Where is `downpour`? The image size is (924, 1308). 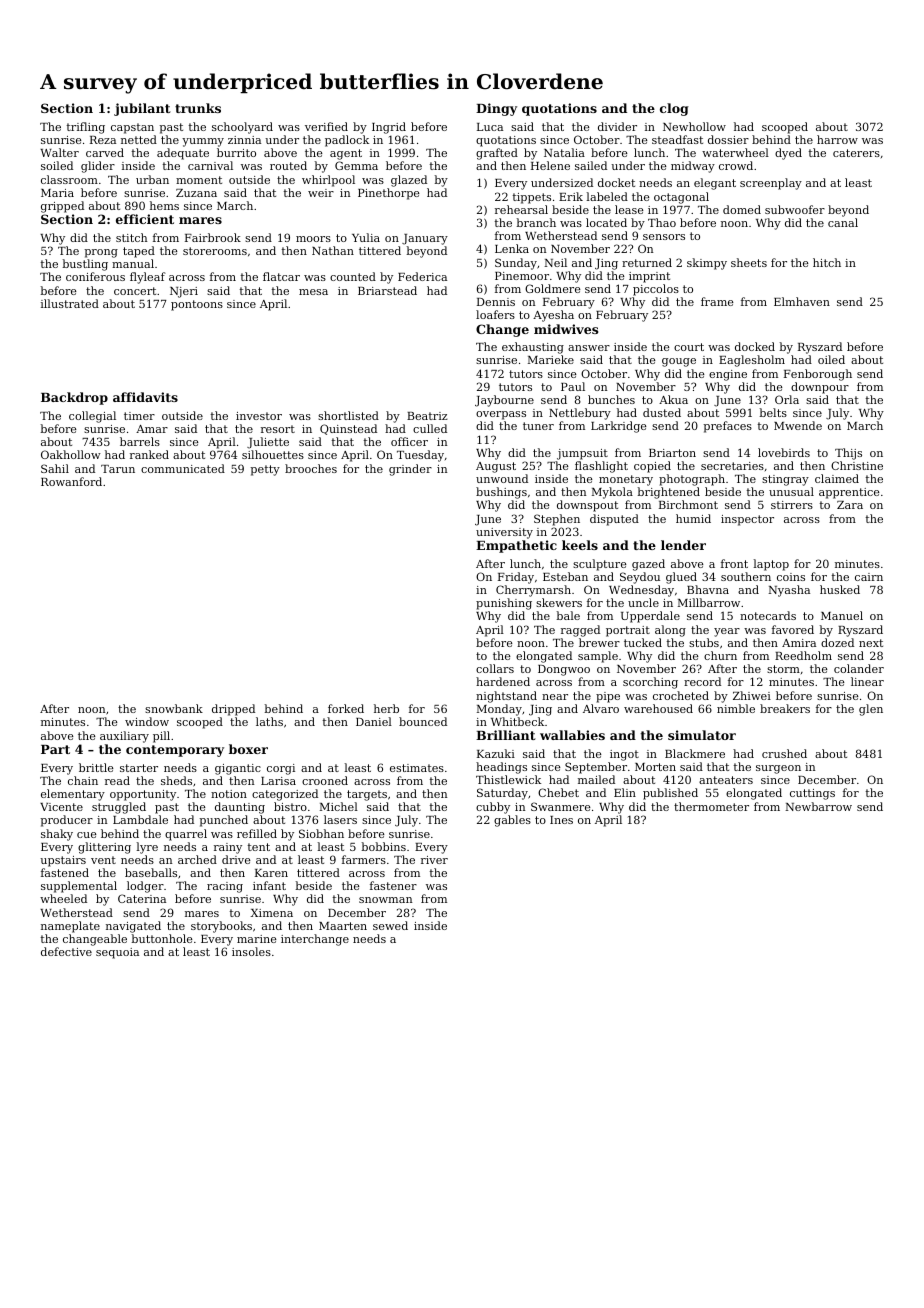
downpour is located at coordinates (820, 388).
